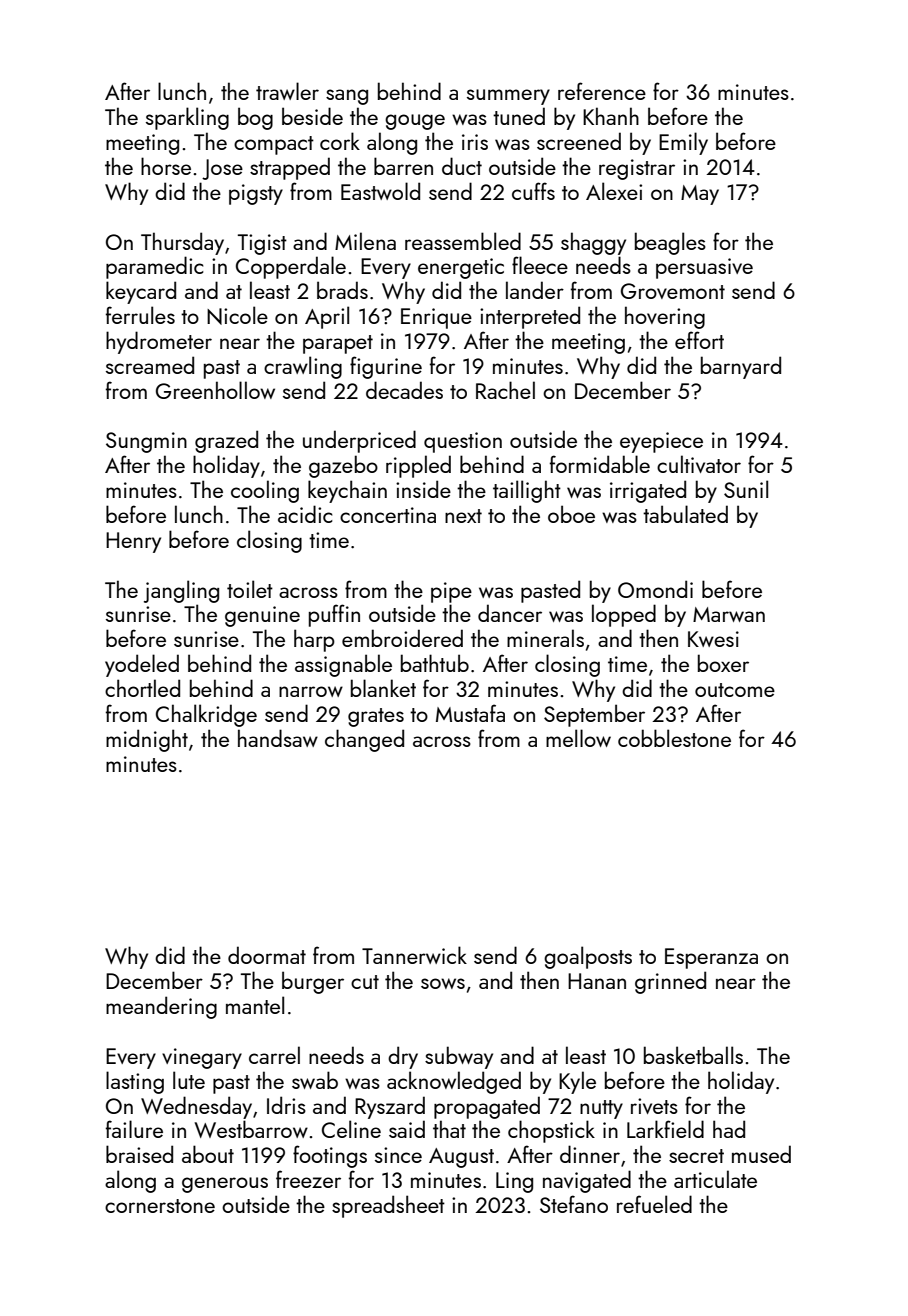  I want to click on Henry, so click(133, 542).
